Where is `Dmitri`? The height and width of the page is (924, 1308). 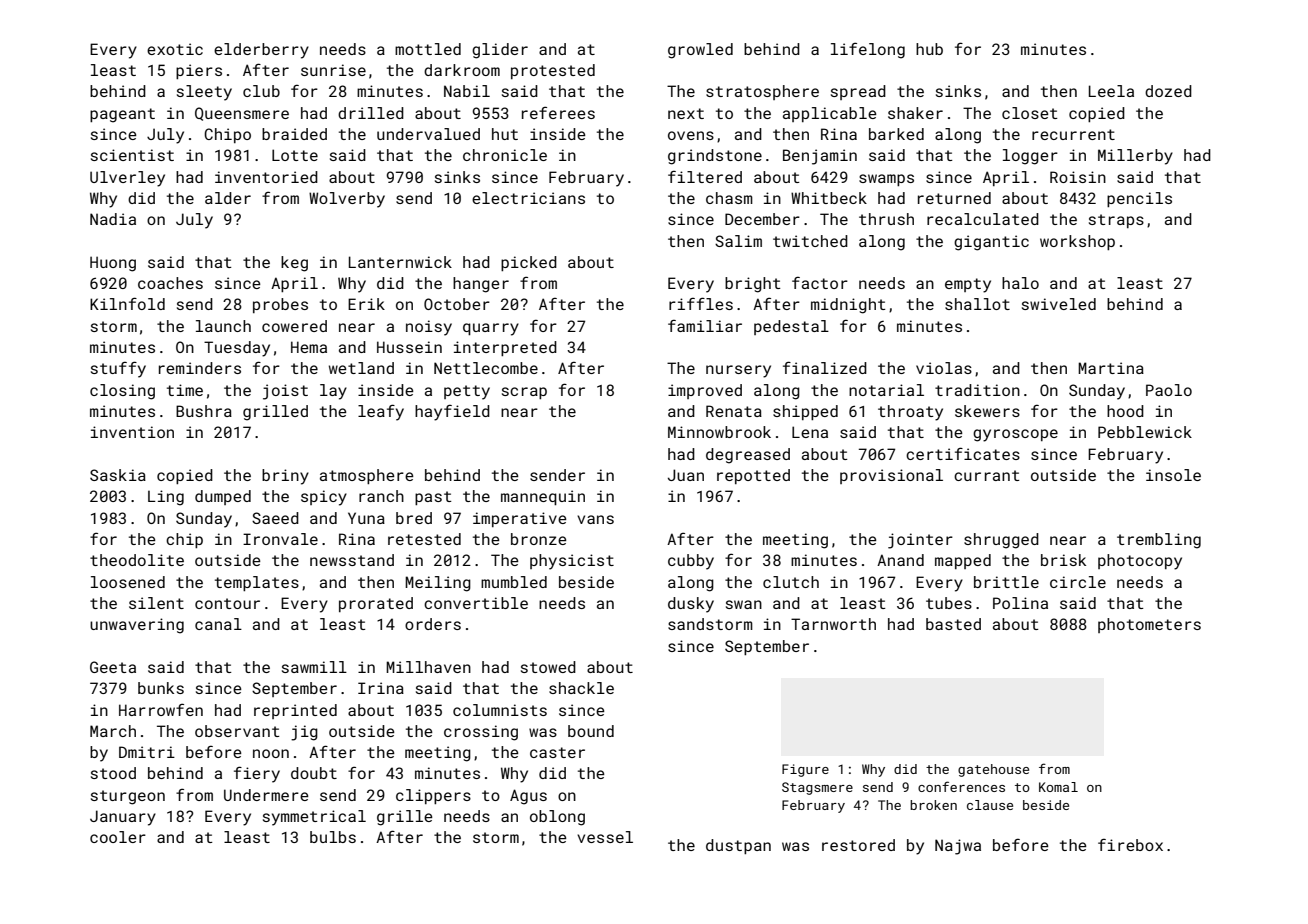 Dmitri is located at coordinates (147, 752).
